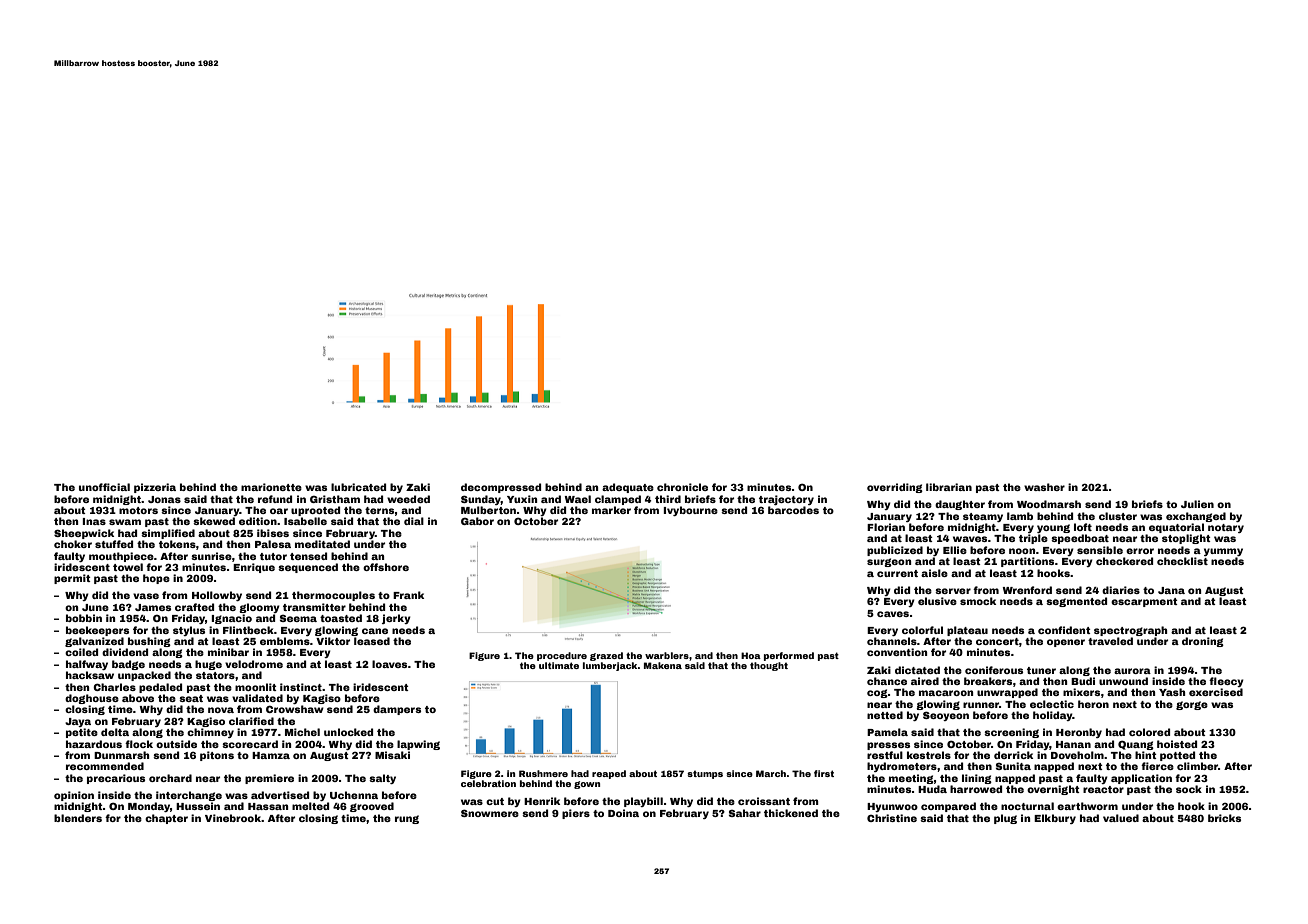 The width and height of the document is (1308, 924). What do you see at coordinates (386, 567) in the document?
I see `offshore` at bounding box center [386, 567].
